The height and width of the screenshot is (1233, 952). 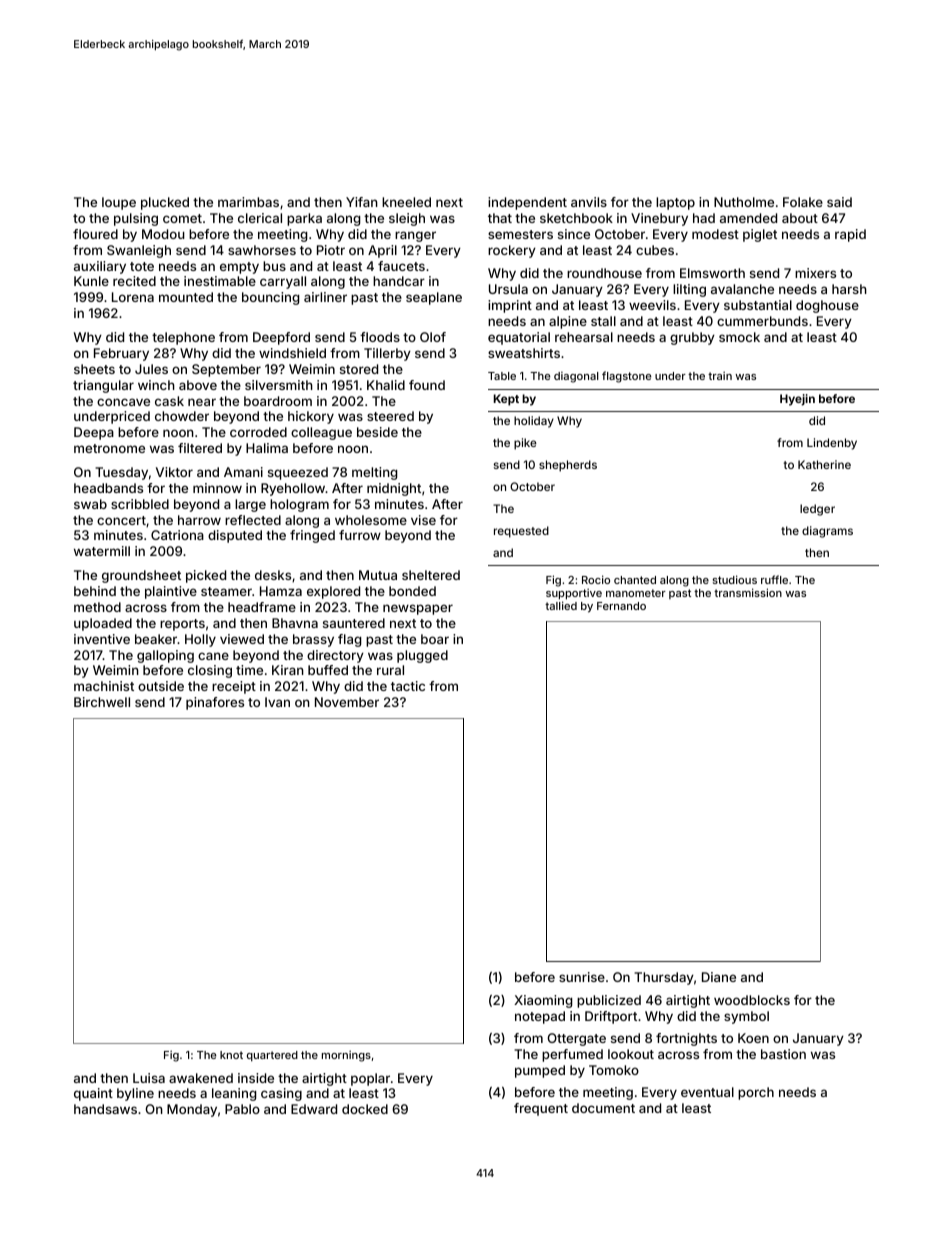 I want to click on quartered, so click(x=272, y=1056).
